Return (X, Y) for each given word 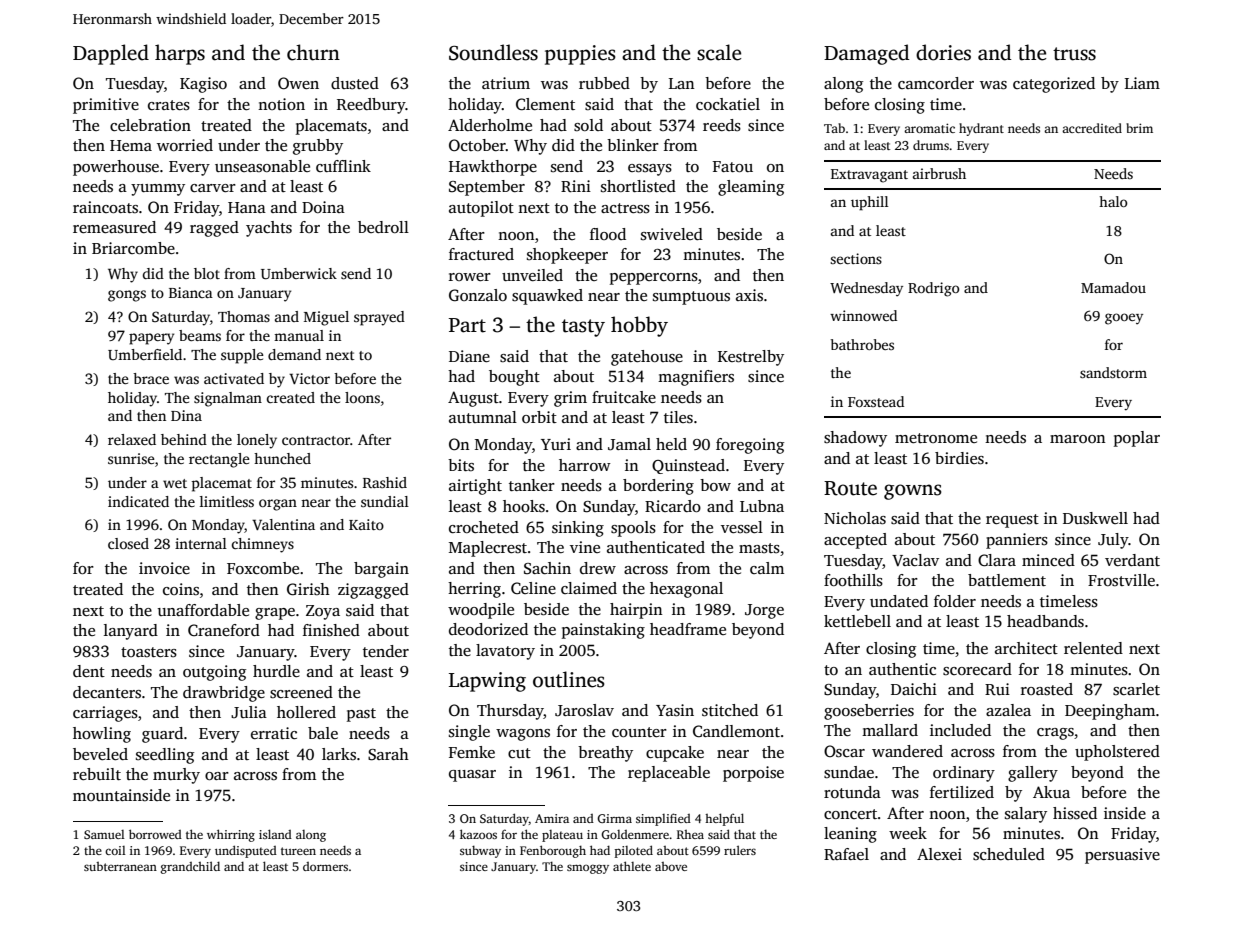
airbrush (939, 173)
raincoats (105, 207)
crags (1055, 734)
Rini (576, 186)
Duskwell (1095, 518)
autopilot (481, 209)
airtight (475, 487)
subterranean (120, 866)
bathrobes (862, 344)
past (361, 715)
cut (519, 753)
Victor (309, 378)
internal (201, 543)
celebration (150, 125)
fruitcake (624, 397)
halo (1113, 201)
